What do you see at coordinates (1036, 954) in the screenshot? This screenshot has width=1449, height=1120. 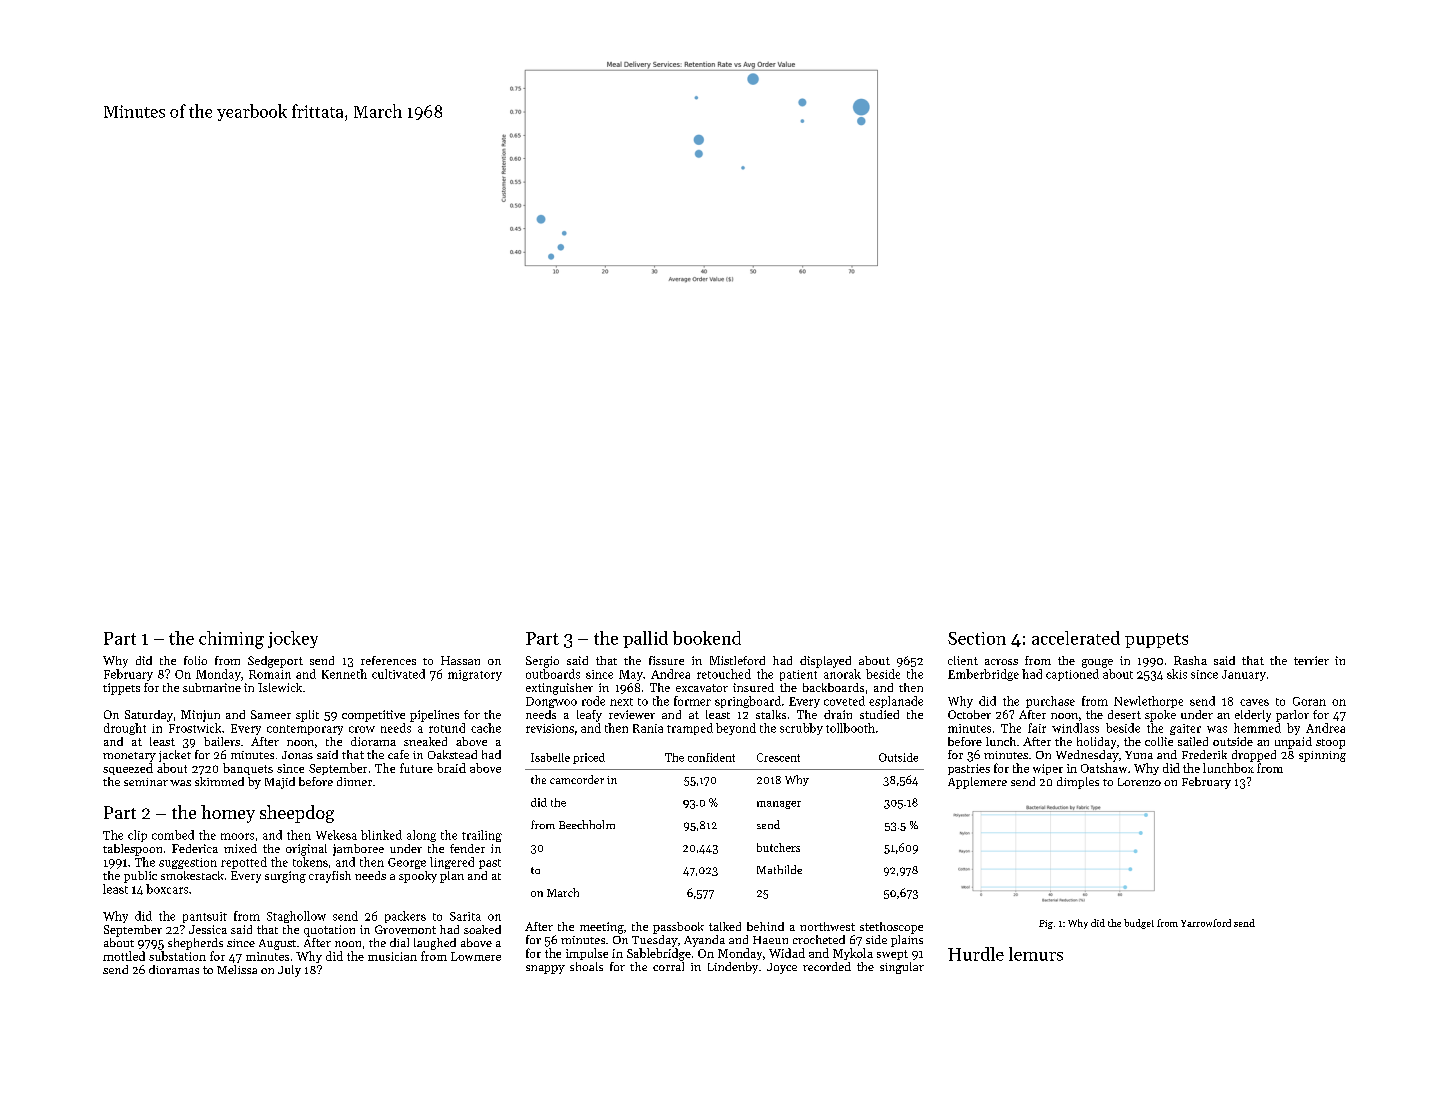 I see `lemurs` at bounding box center [1036, 954].
